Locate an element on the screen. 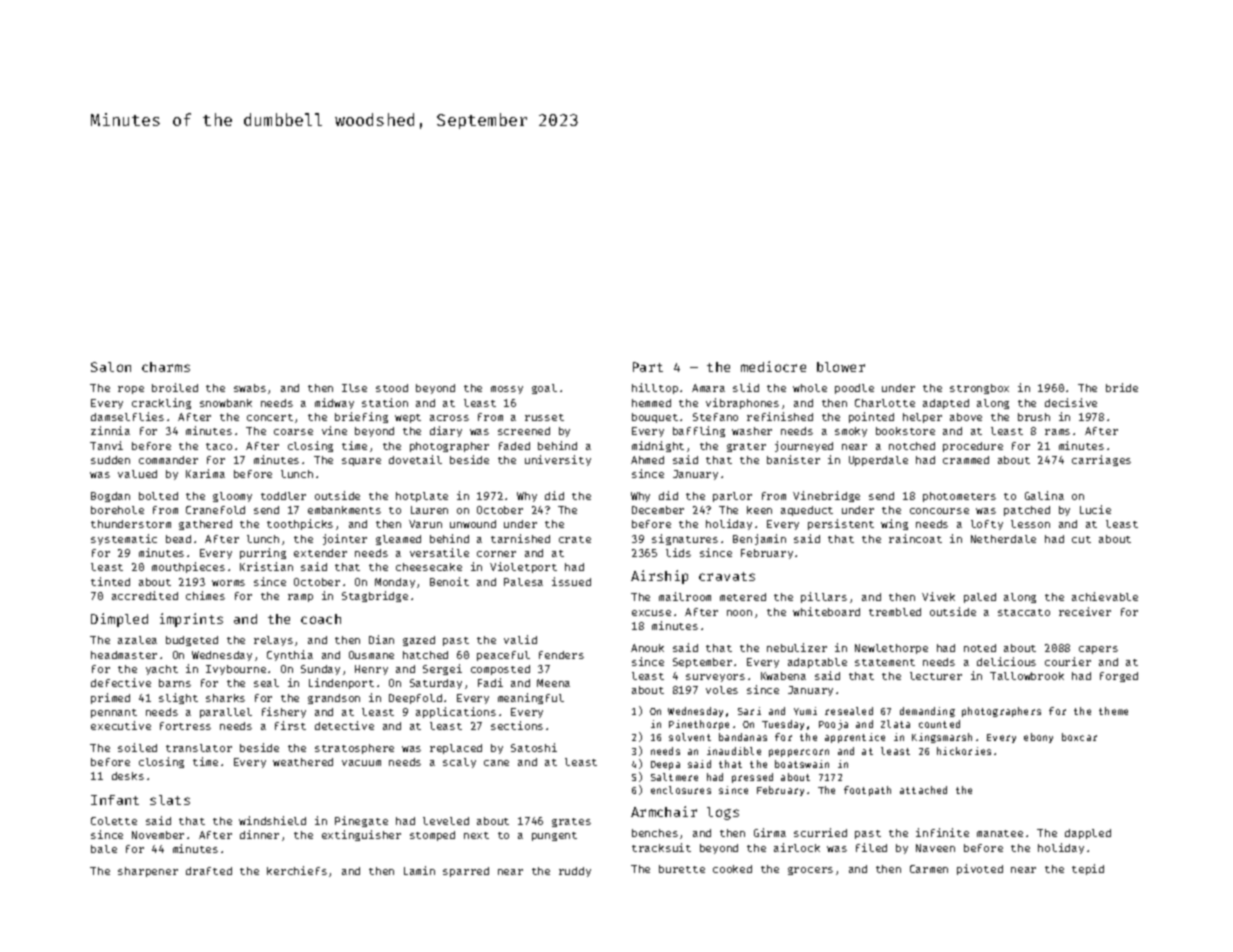 The image size is (1233, 952). Dimpled is located at coordinates (119, 620).
